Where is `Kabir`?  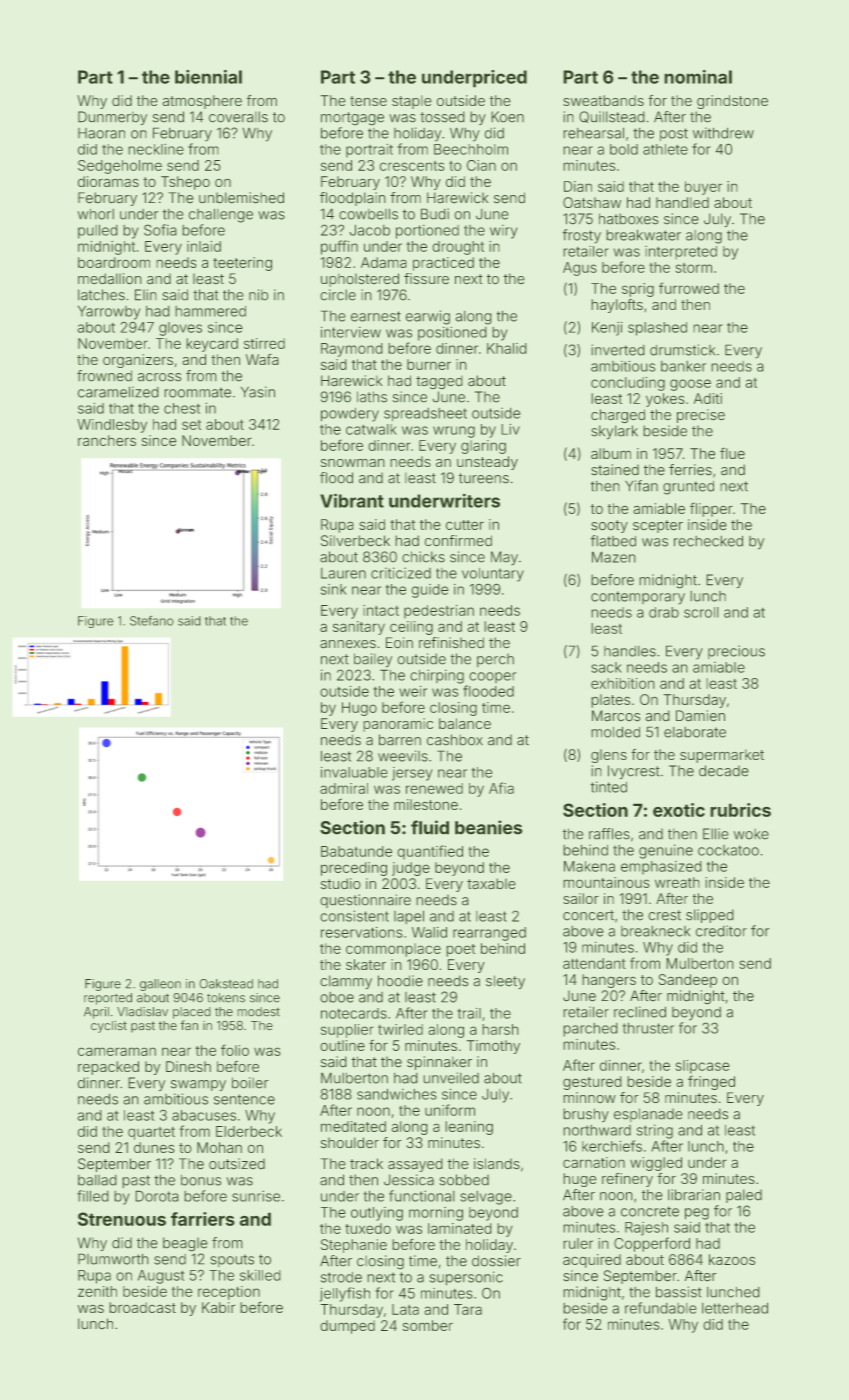 Kabir is located at coordinates (218, 1307).
